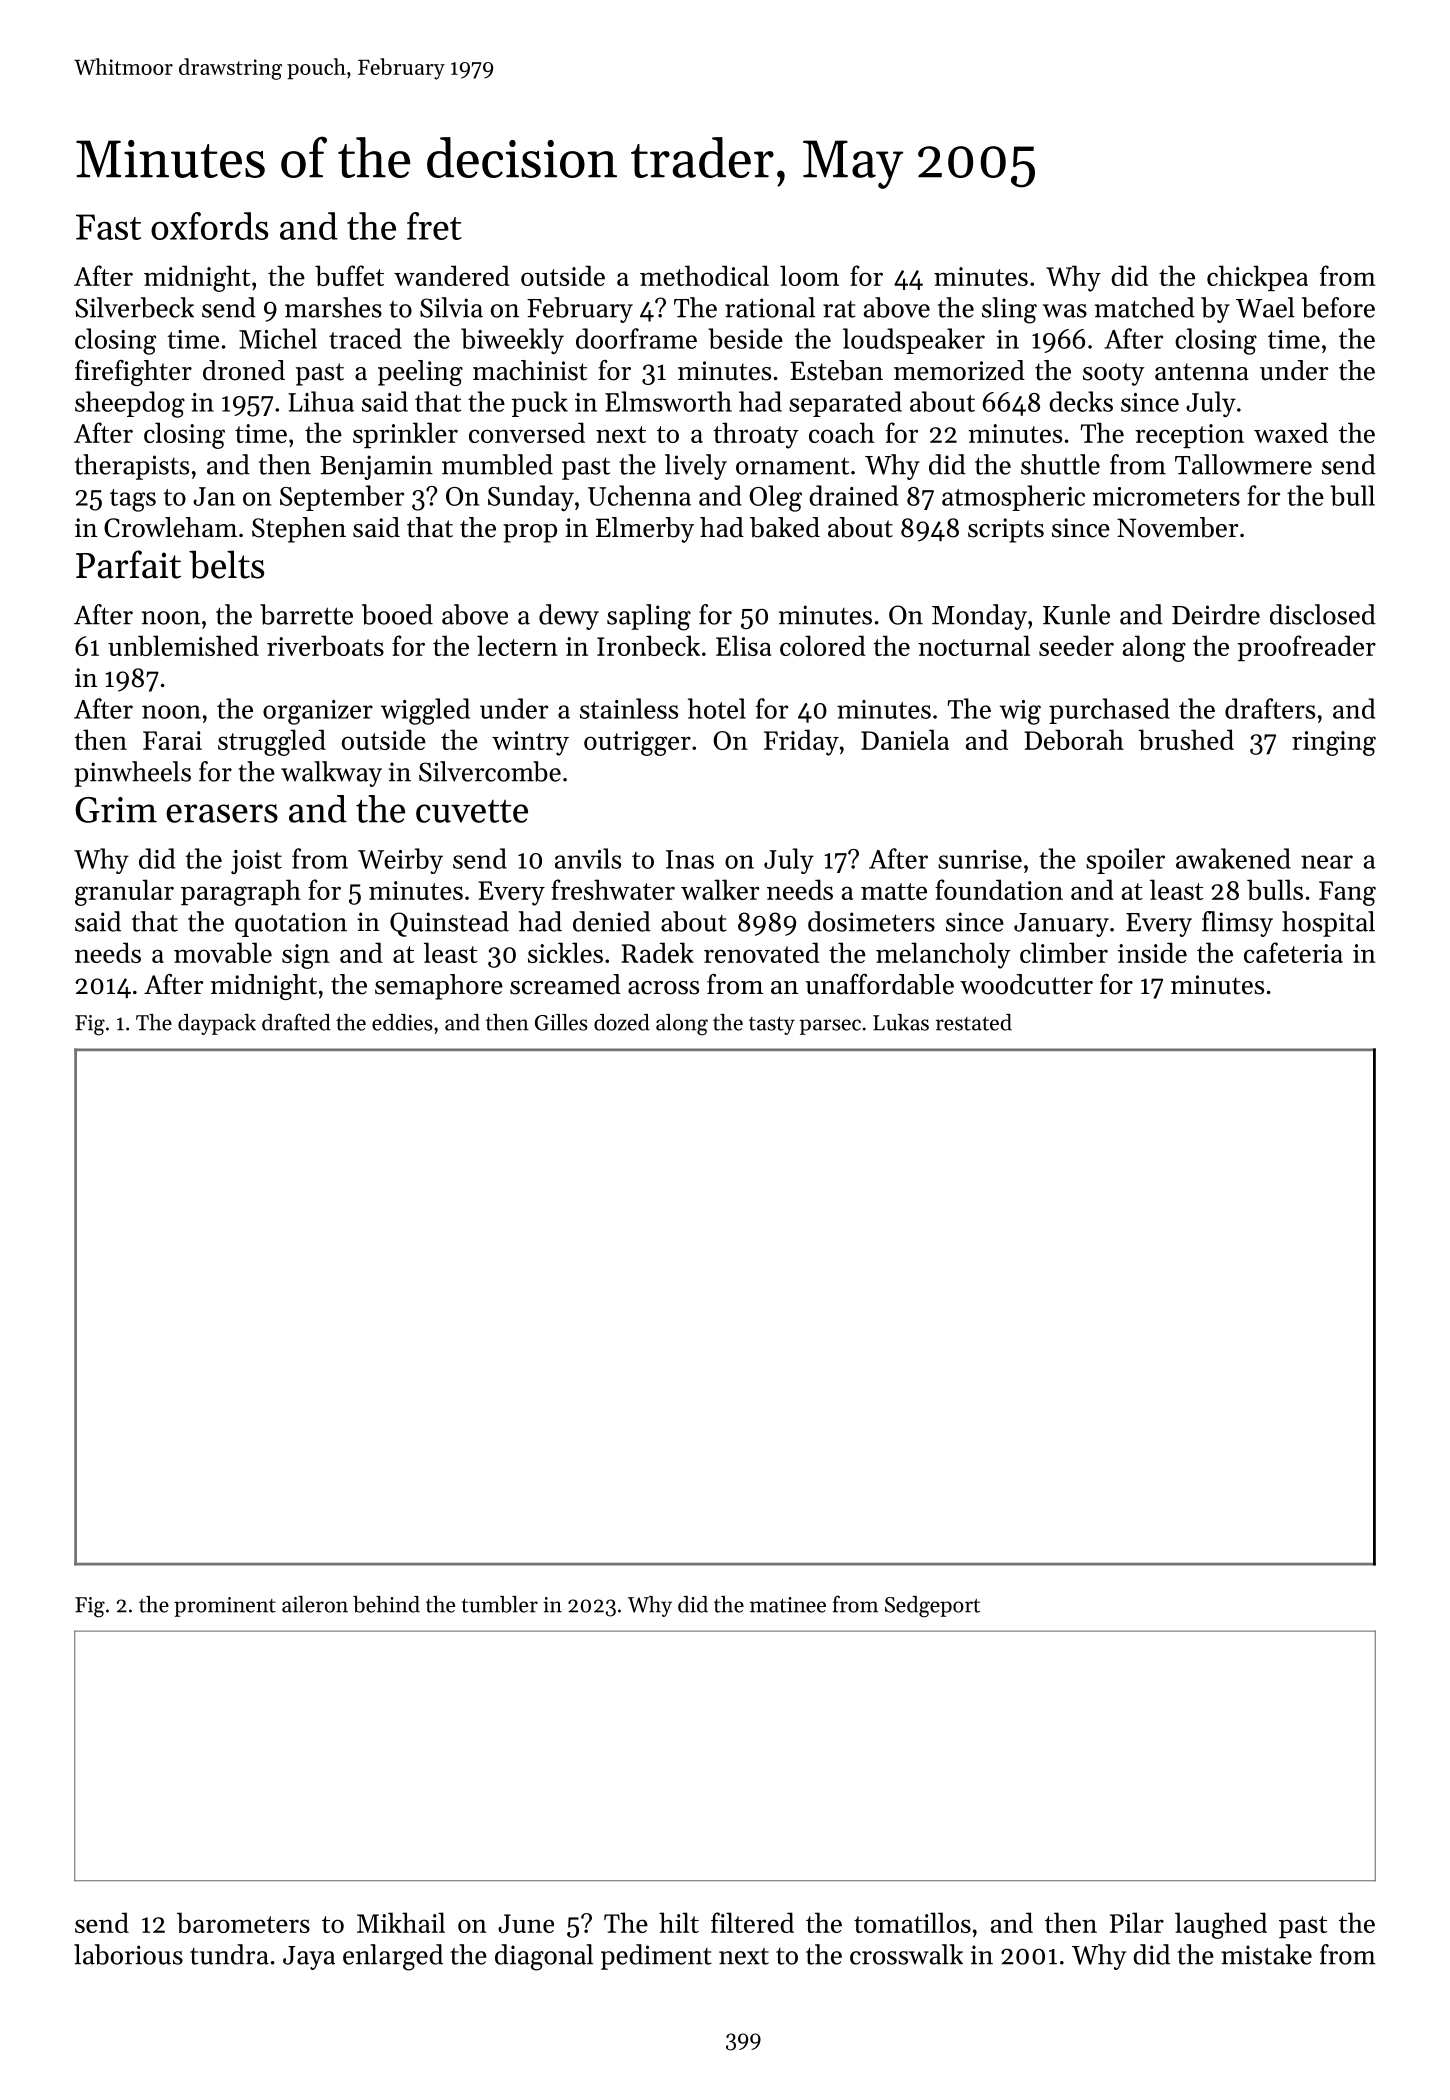 The height and width of the screenshot is (2100, 1450). Describe the element at coordinates (499, 1604) in the screenshot. I see `tumbler` at that location.
